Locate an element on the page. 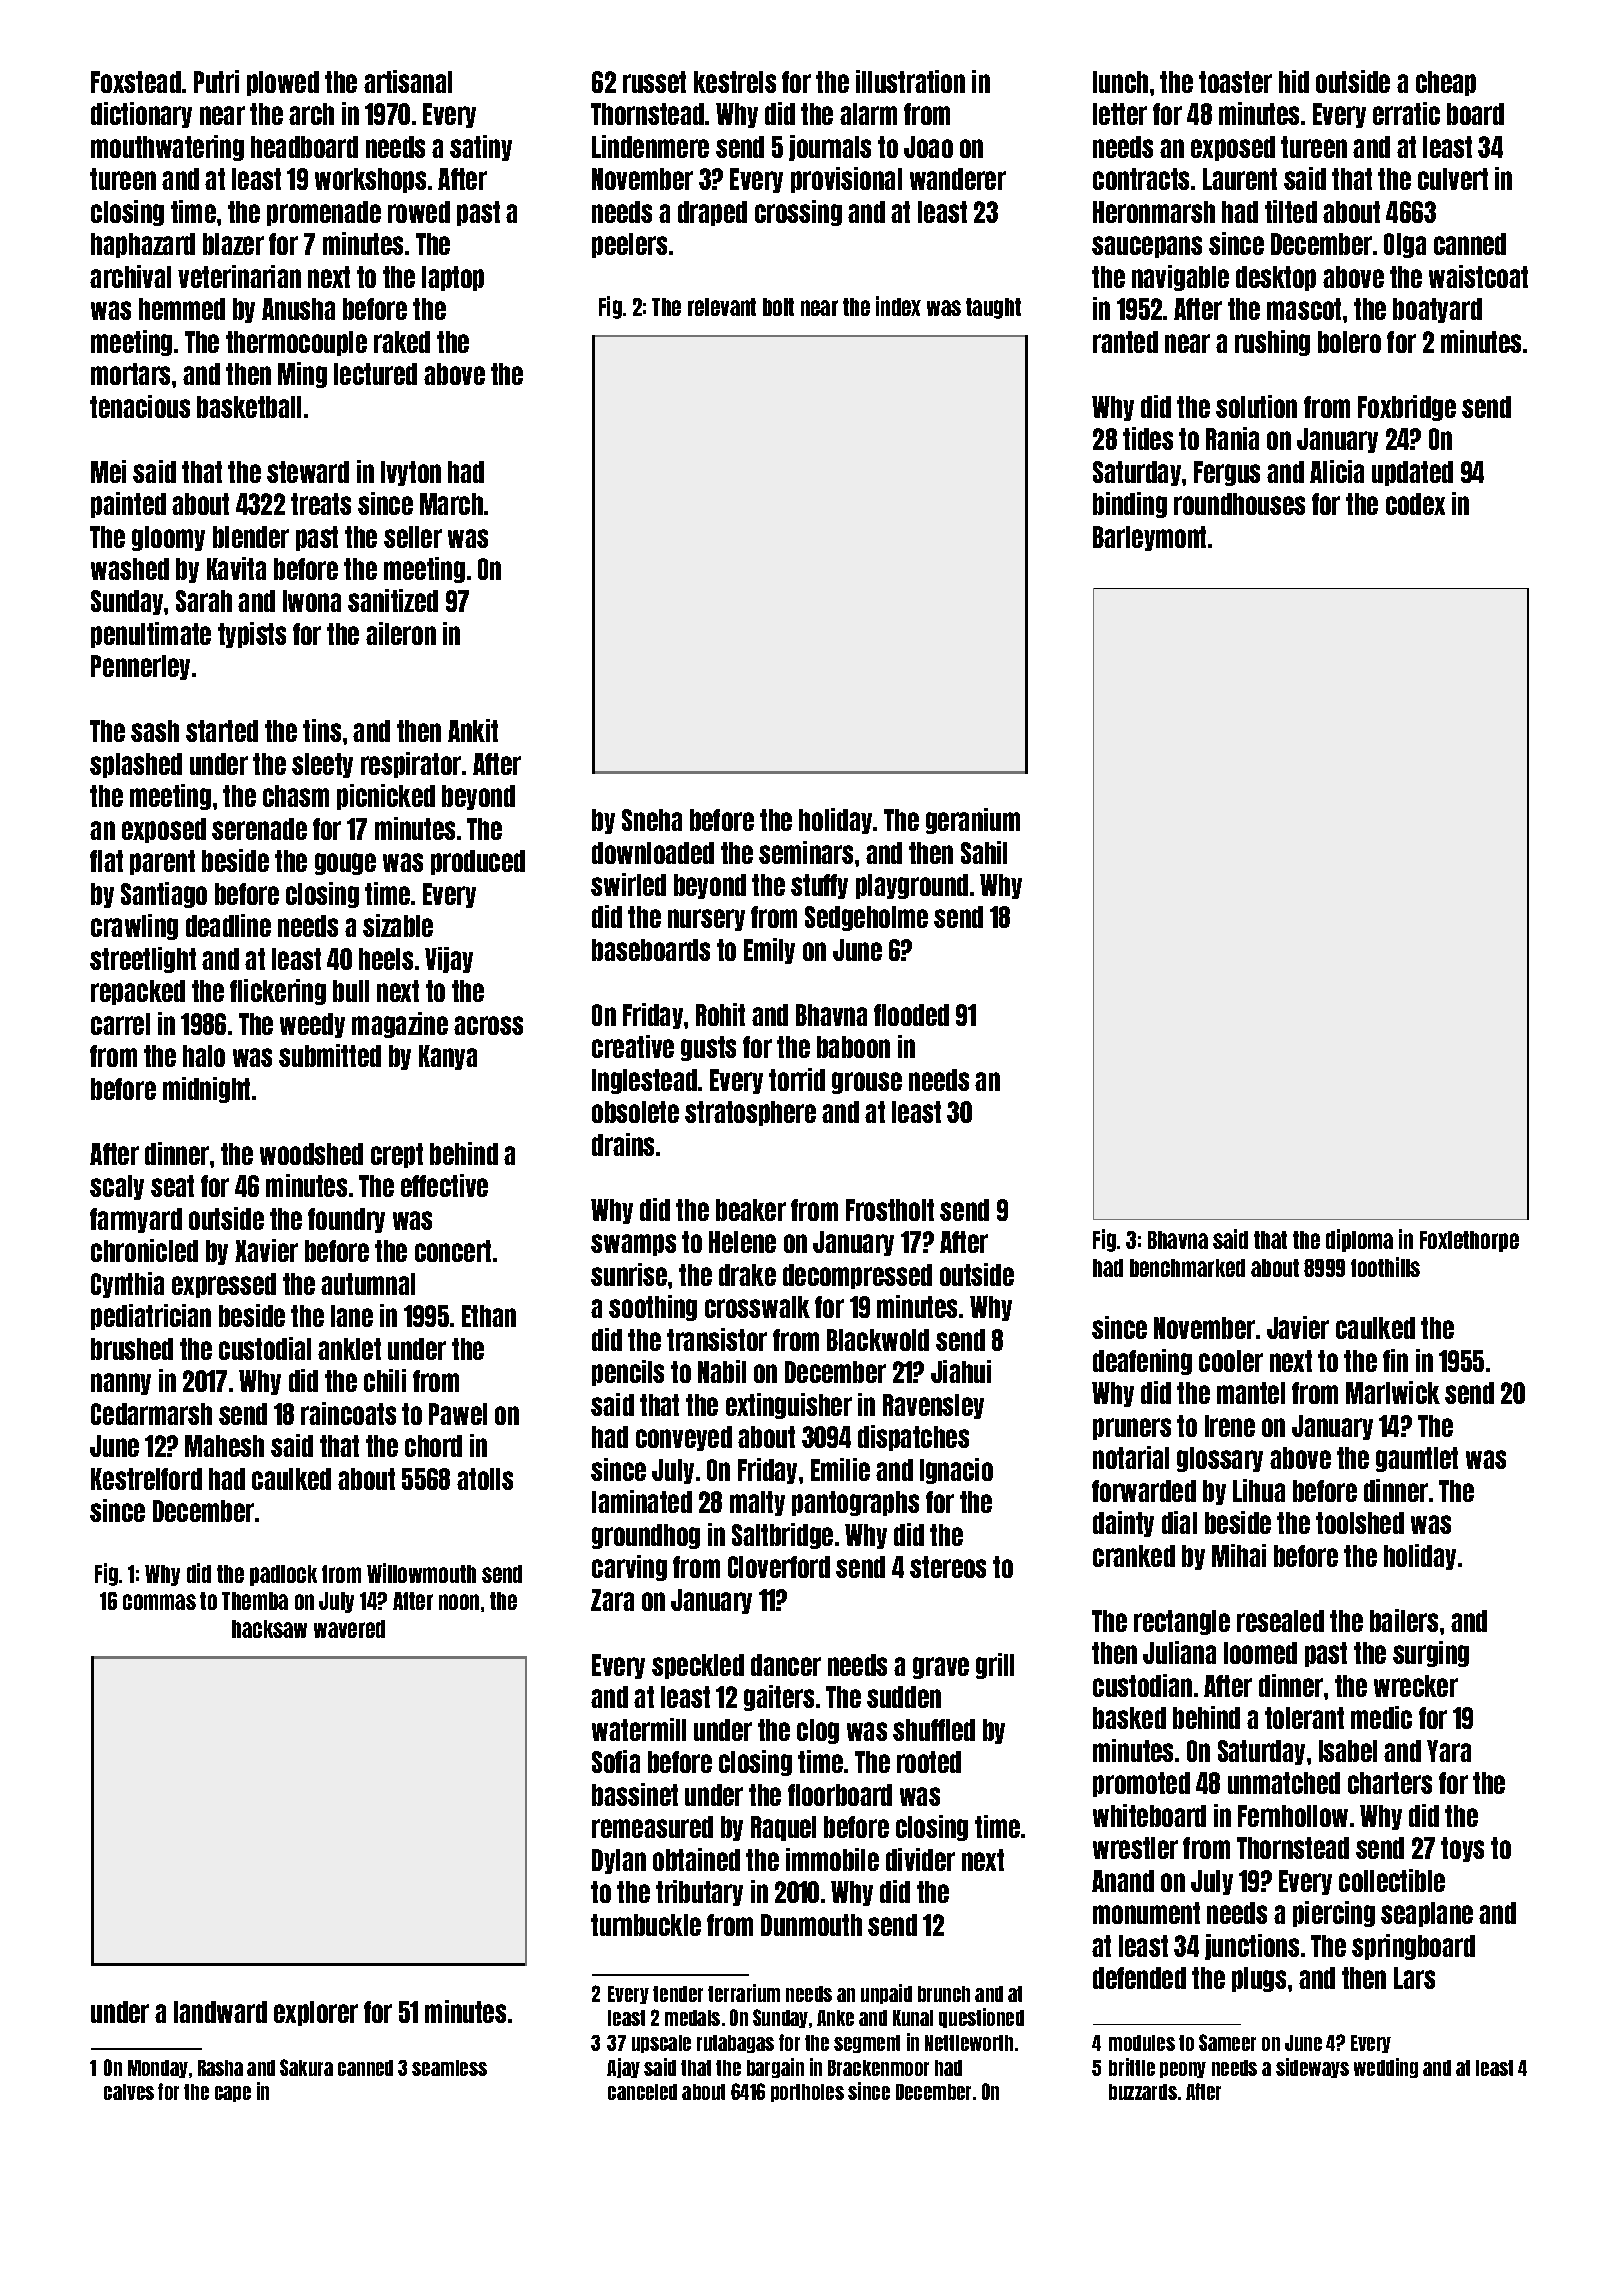 This image has width=1620, height=2292. Sahil is located at coordinates (984, 852).
